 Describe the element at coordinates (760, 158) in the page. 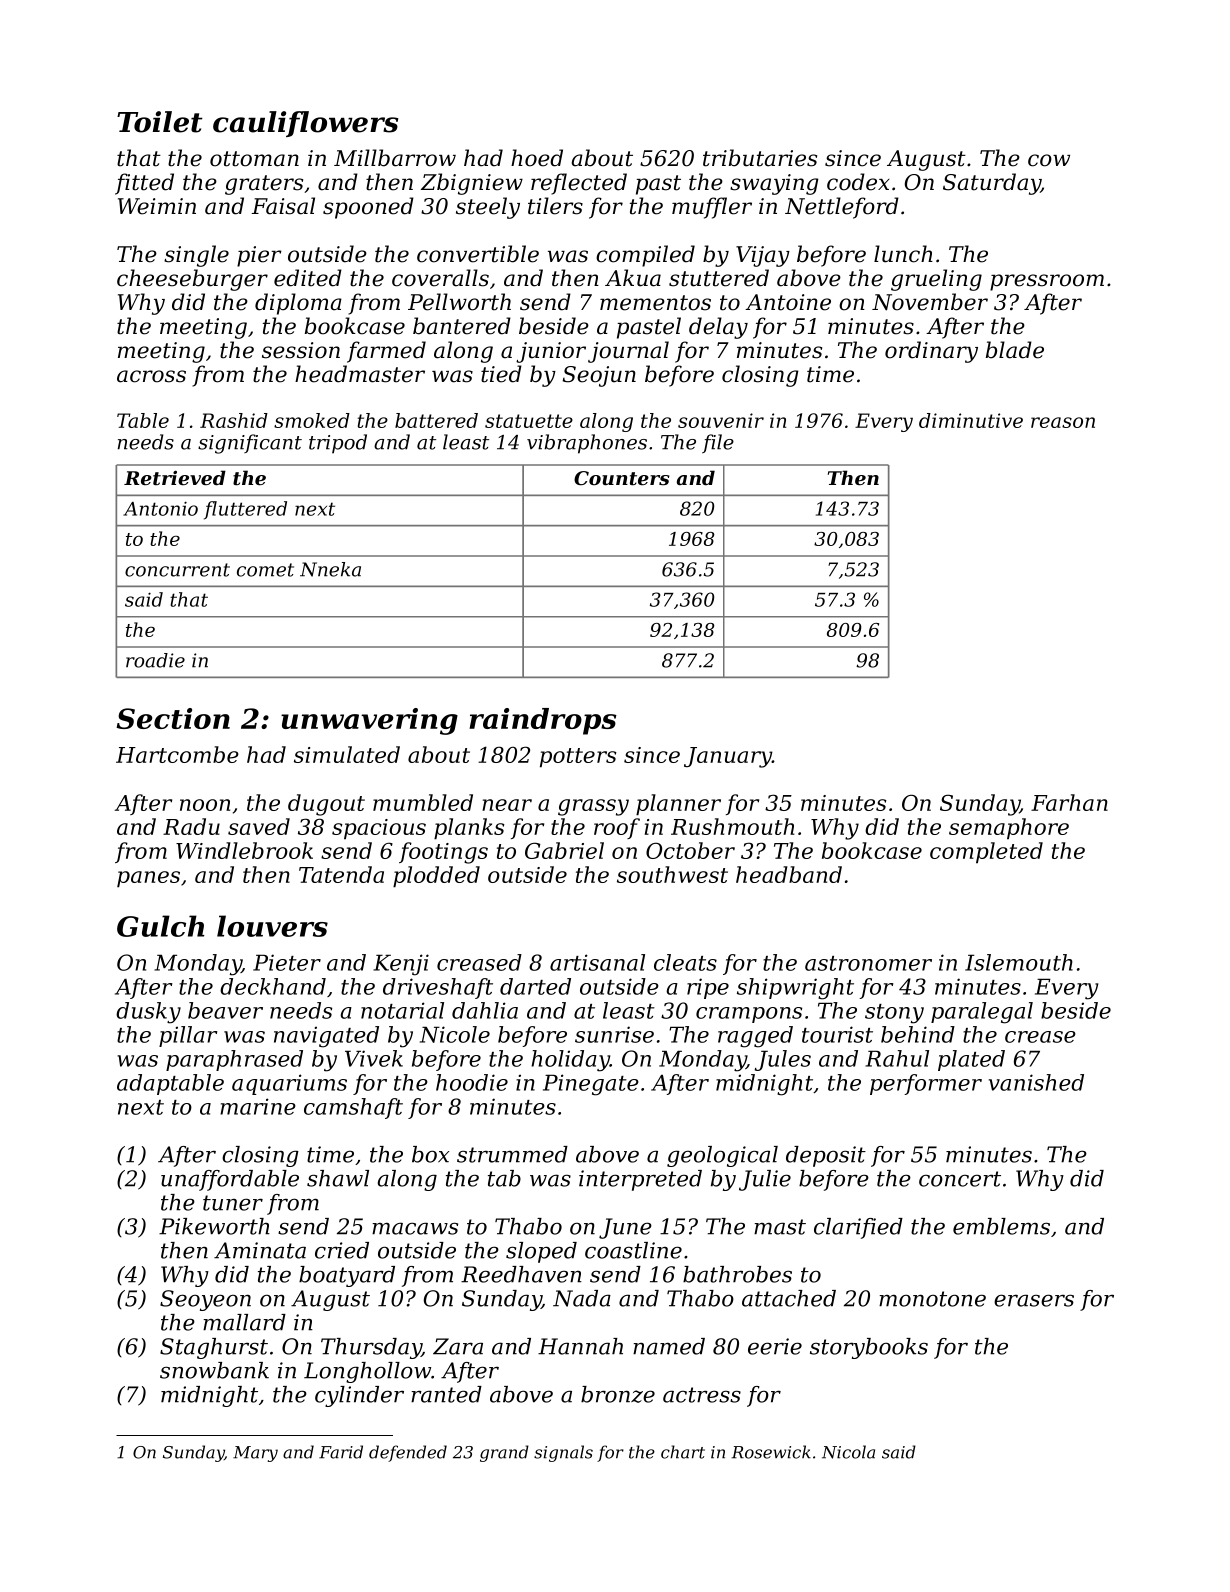

I see `tributaries` at that location.
